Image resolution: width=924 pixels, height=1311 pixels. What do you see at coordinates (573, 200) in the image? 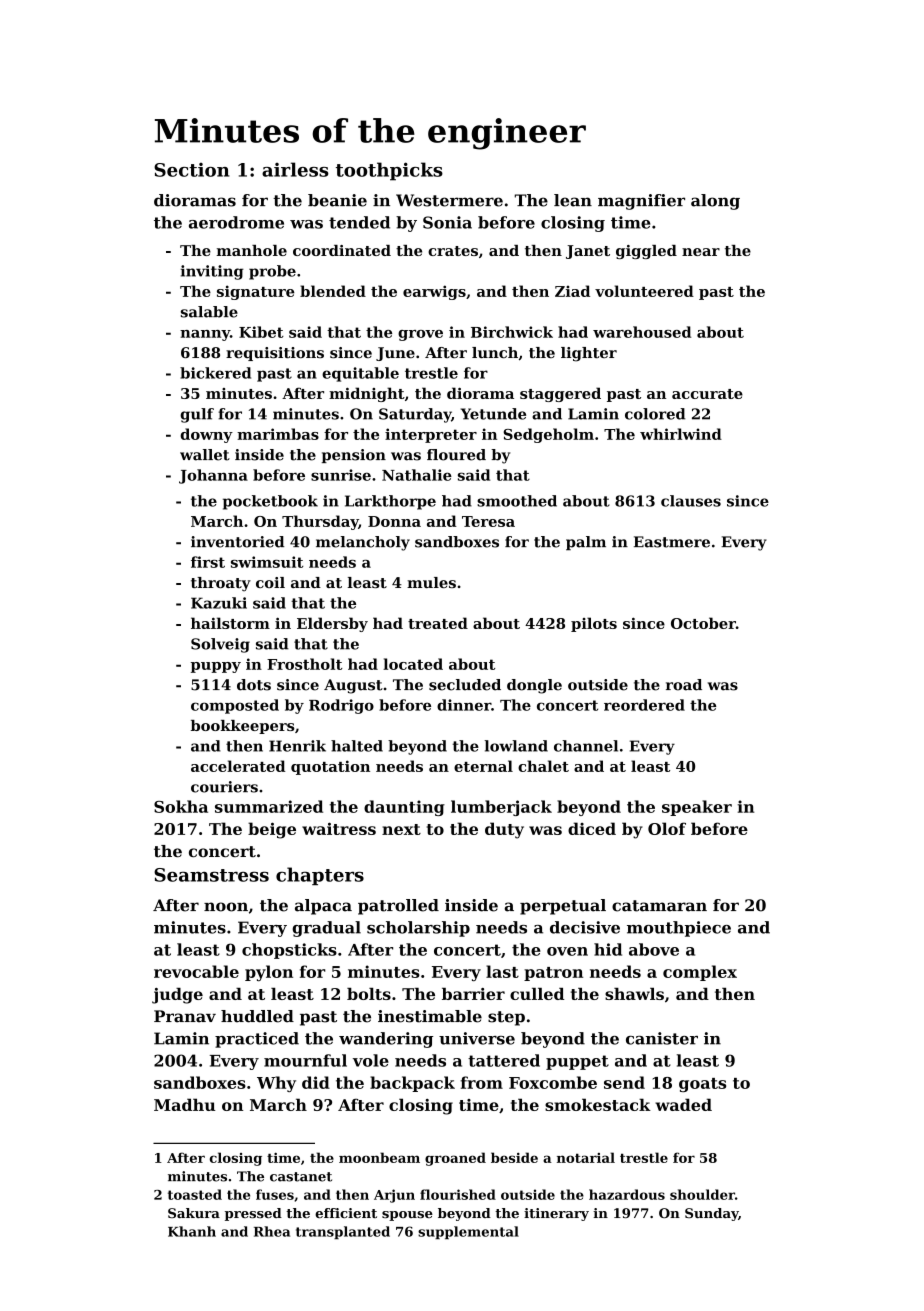
I see `lean` at bounding box center [573, 200].
